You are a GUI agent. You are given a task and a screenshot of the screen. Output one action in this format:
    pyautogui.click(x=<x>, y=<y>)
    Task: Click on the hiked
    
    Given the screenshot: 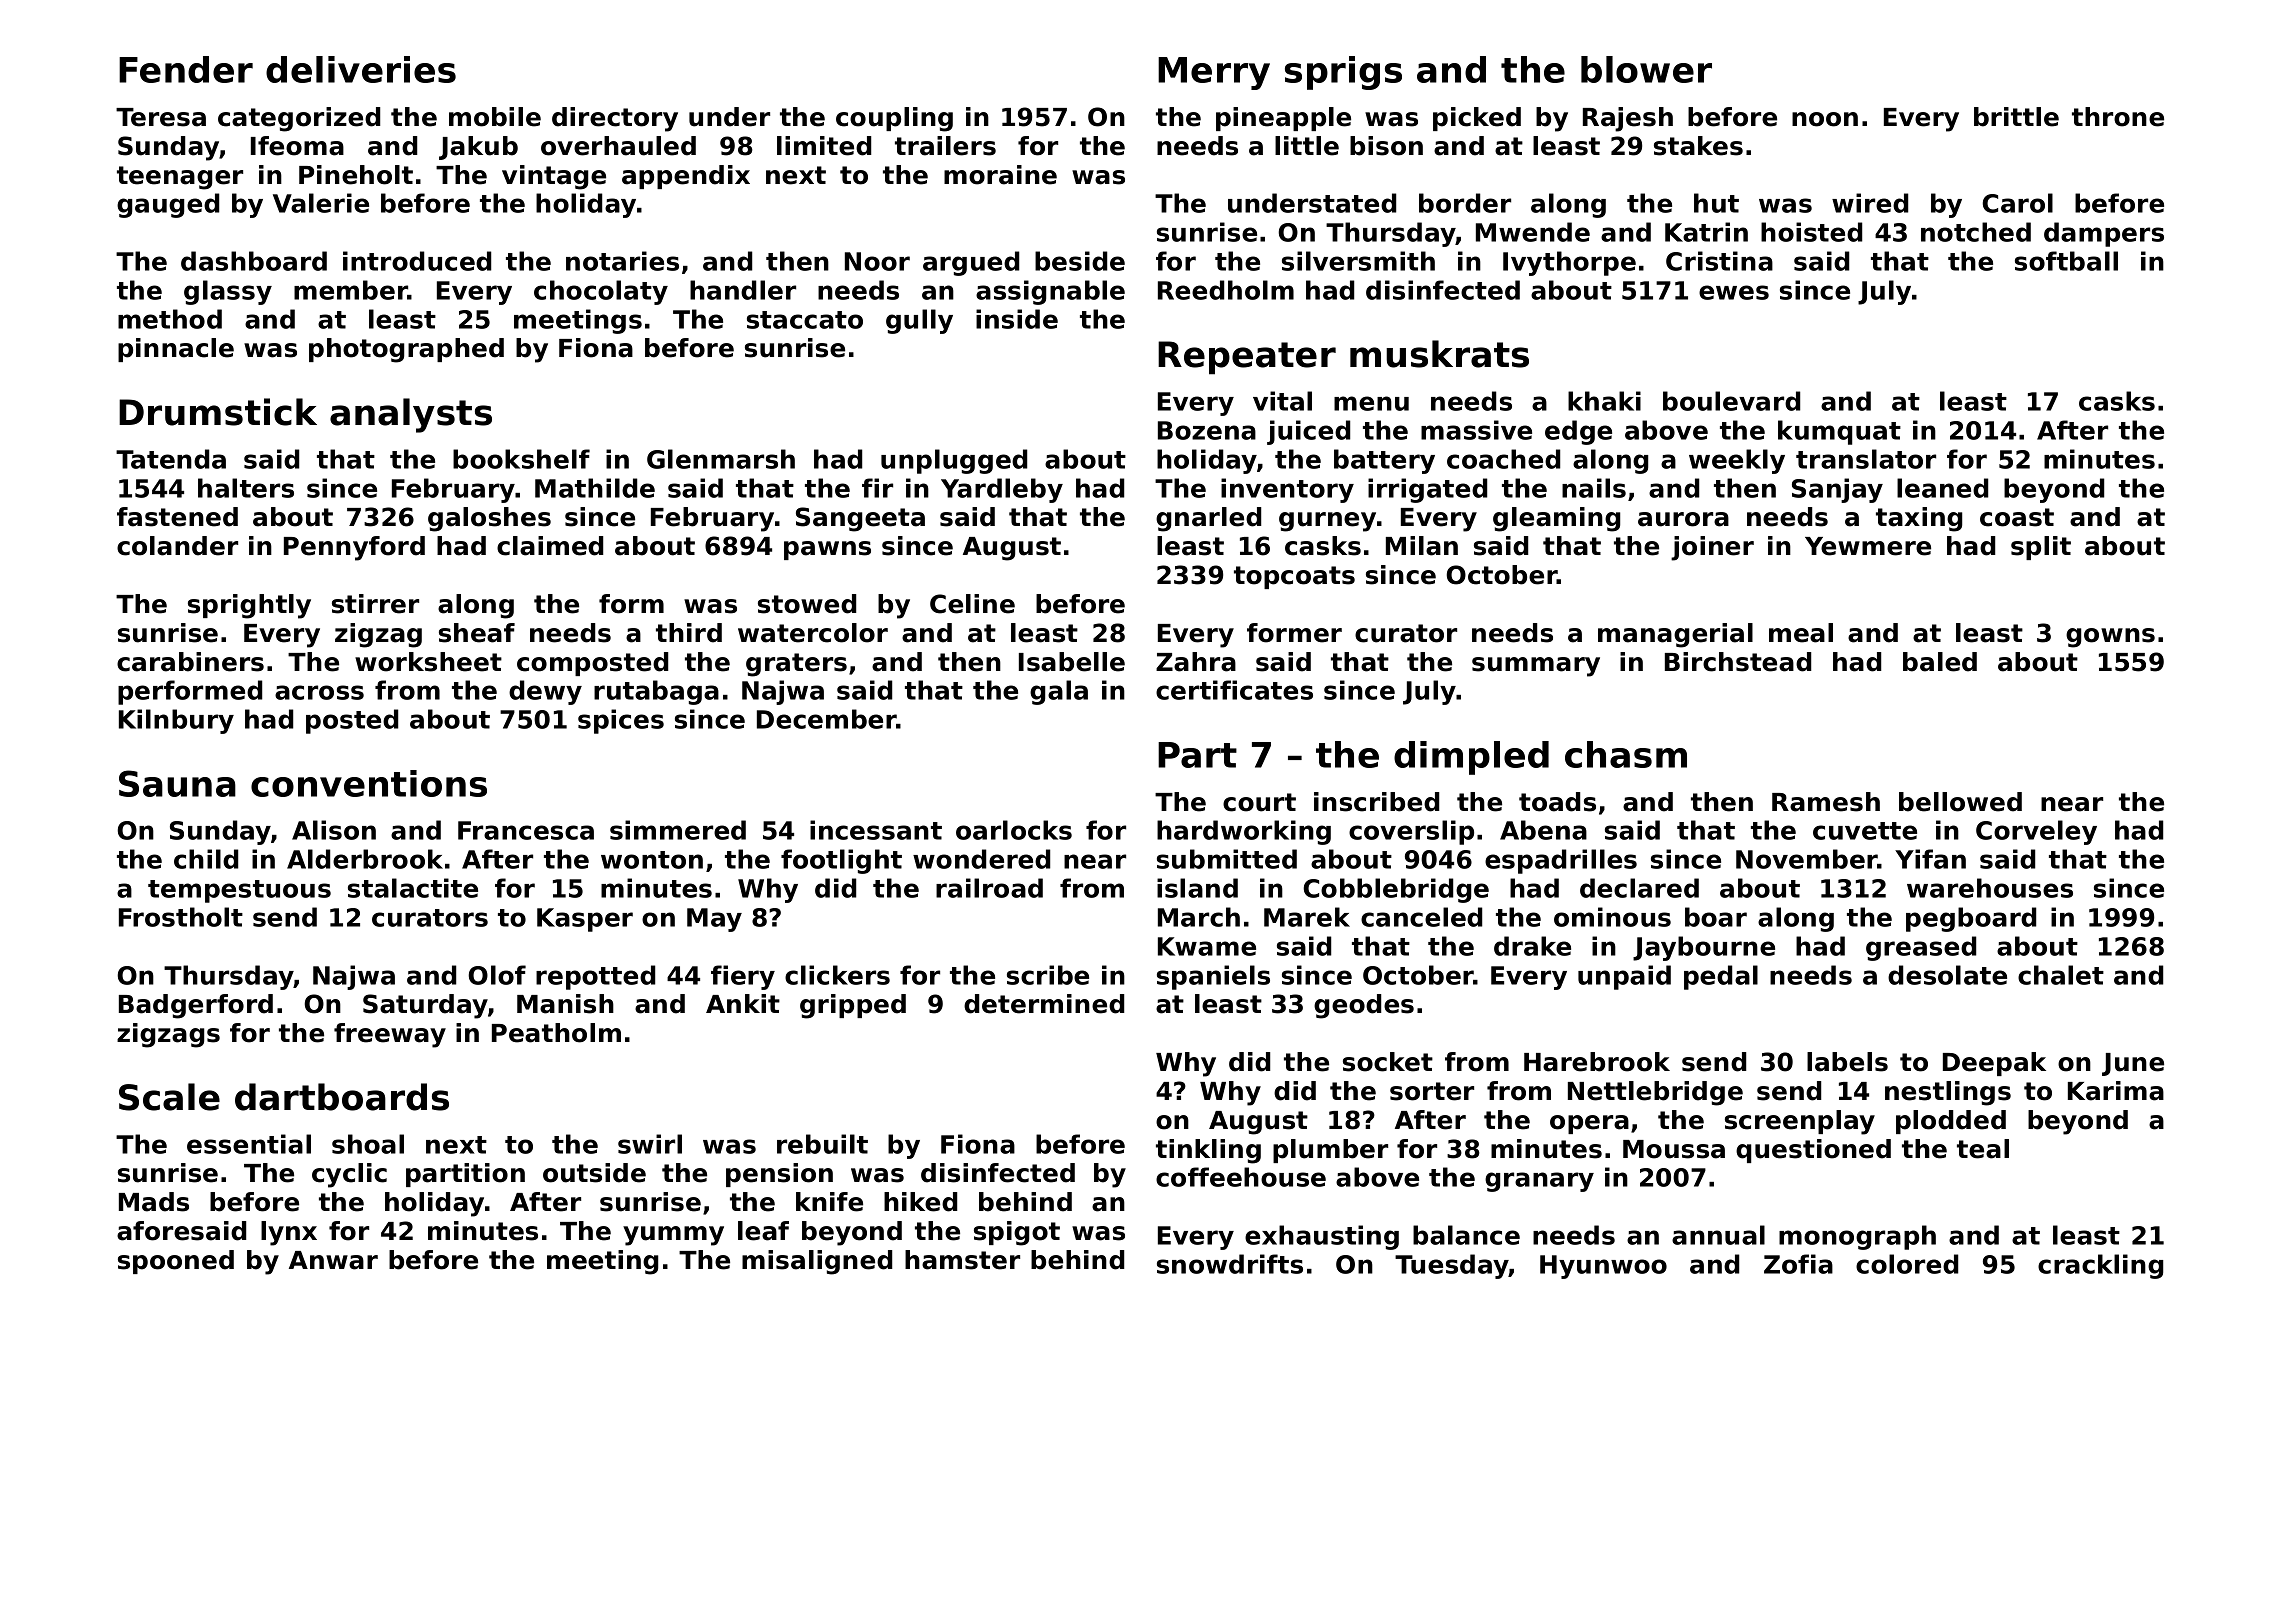 What is the action you would take?
    pyautogui.click(x=920, y=1202)
